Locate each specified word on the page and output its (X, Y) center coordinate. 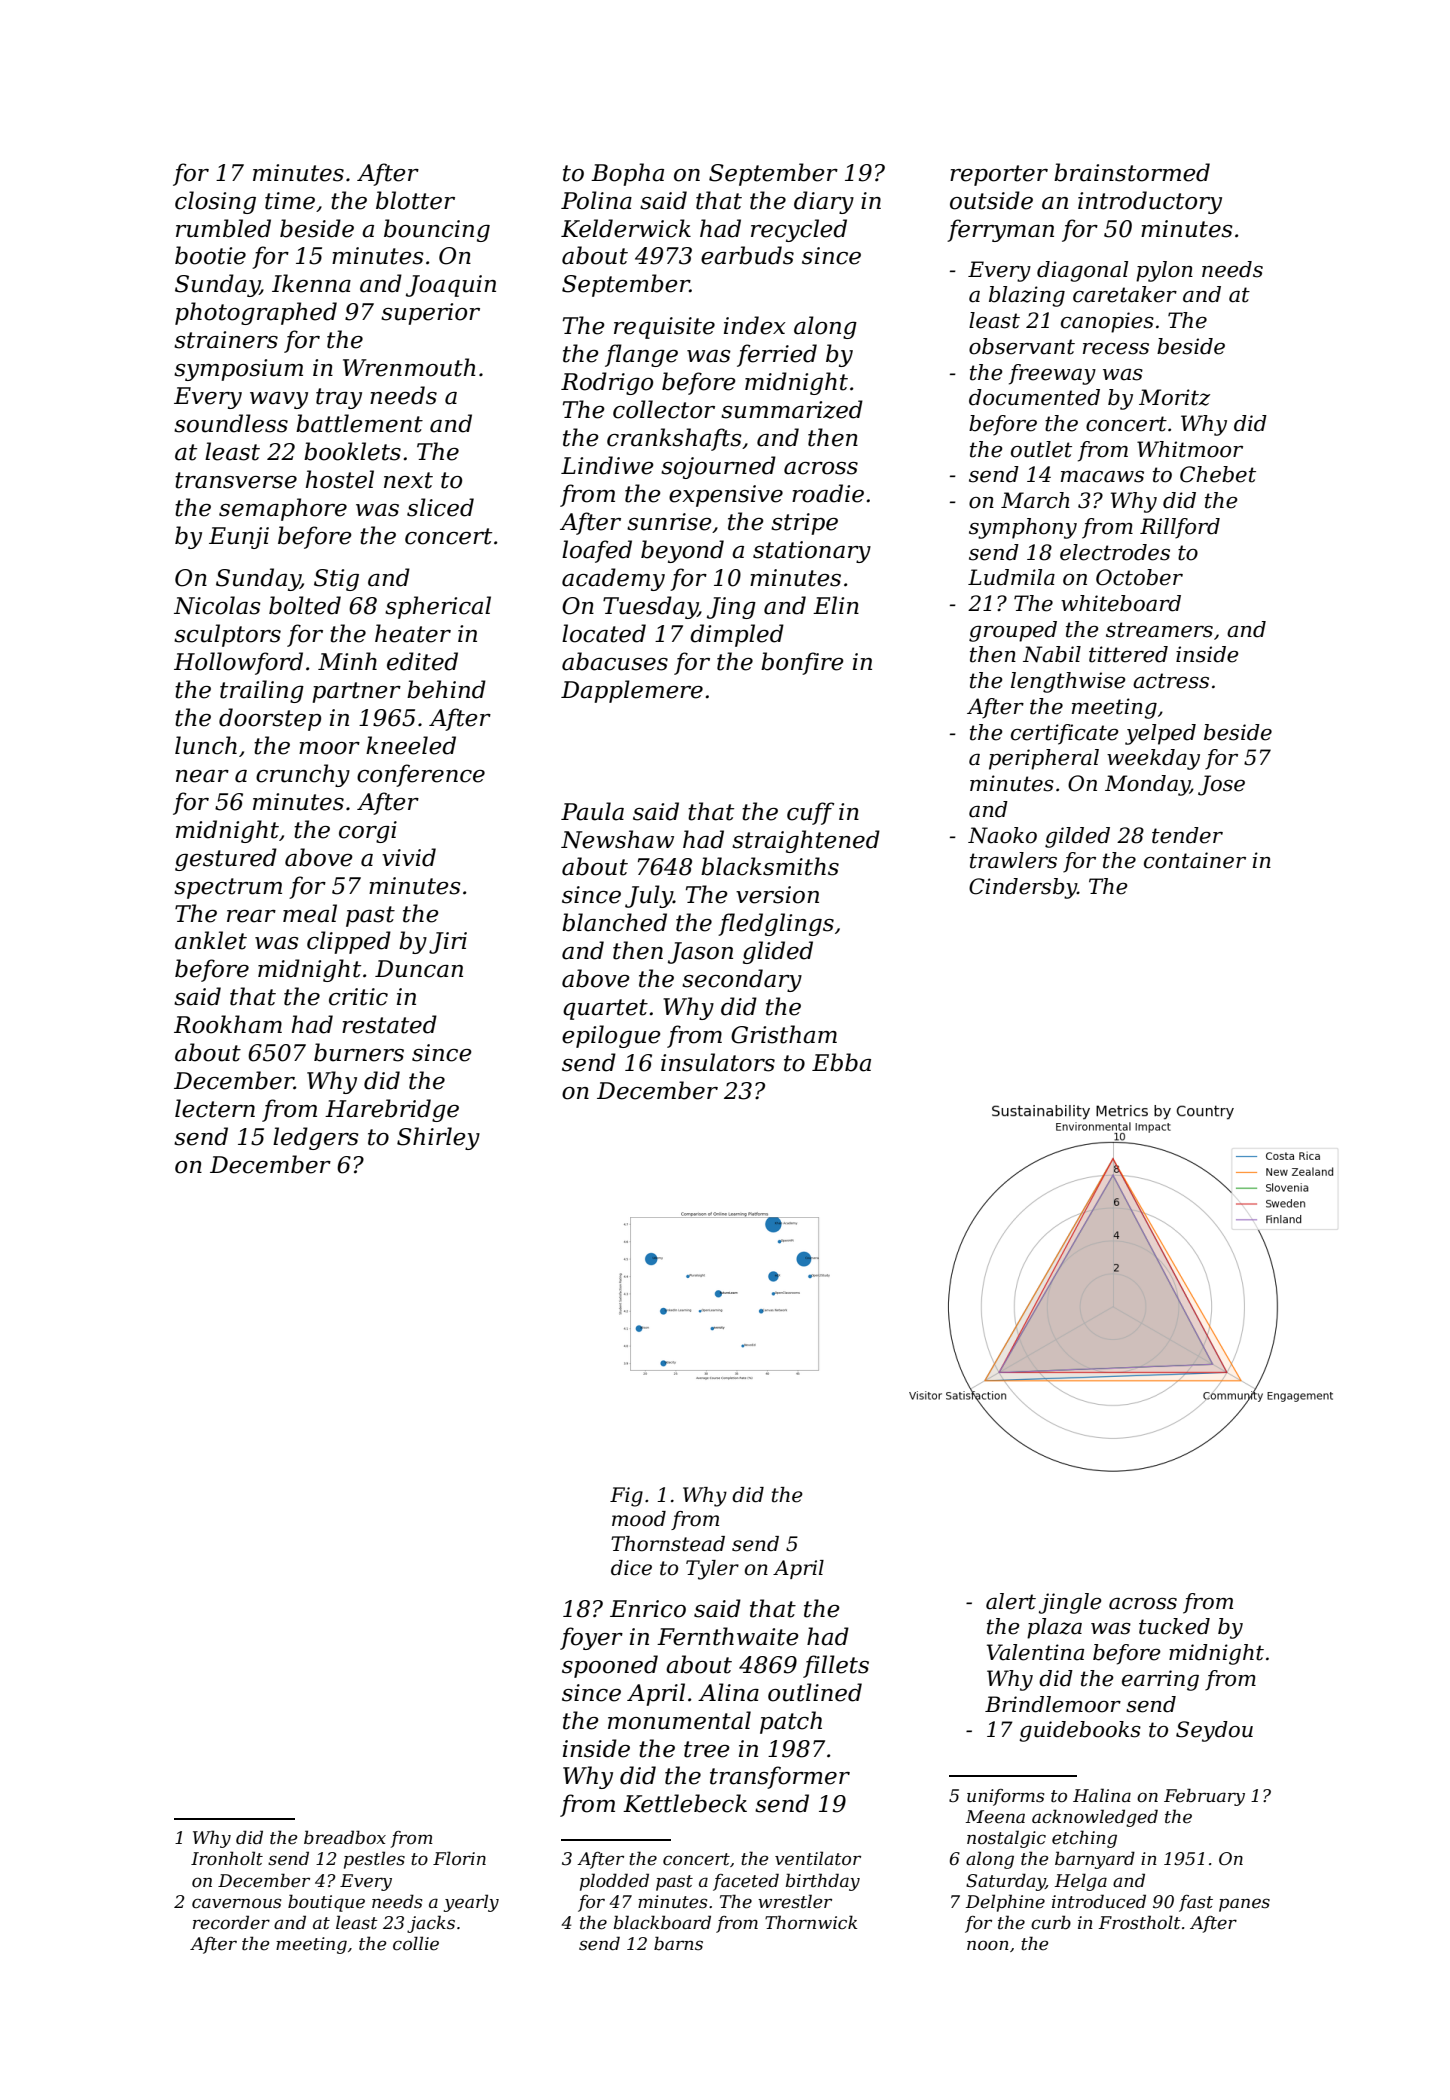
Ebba (841, 1062)
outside (991, 200)
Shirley (438, 1138)
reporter (999, 175)
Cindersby (1023, 888)
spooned (610, 1666)
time (290, 201)
